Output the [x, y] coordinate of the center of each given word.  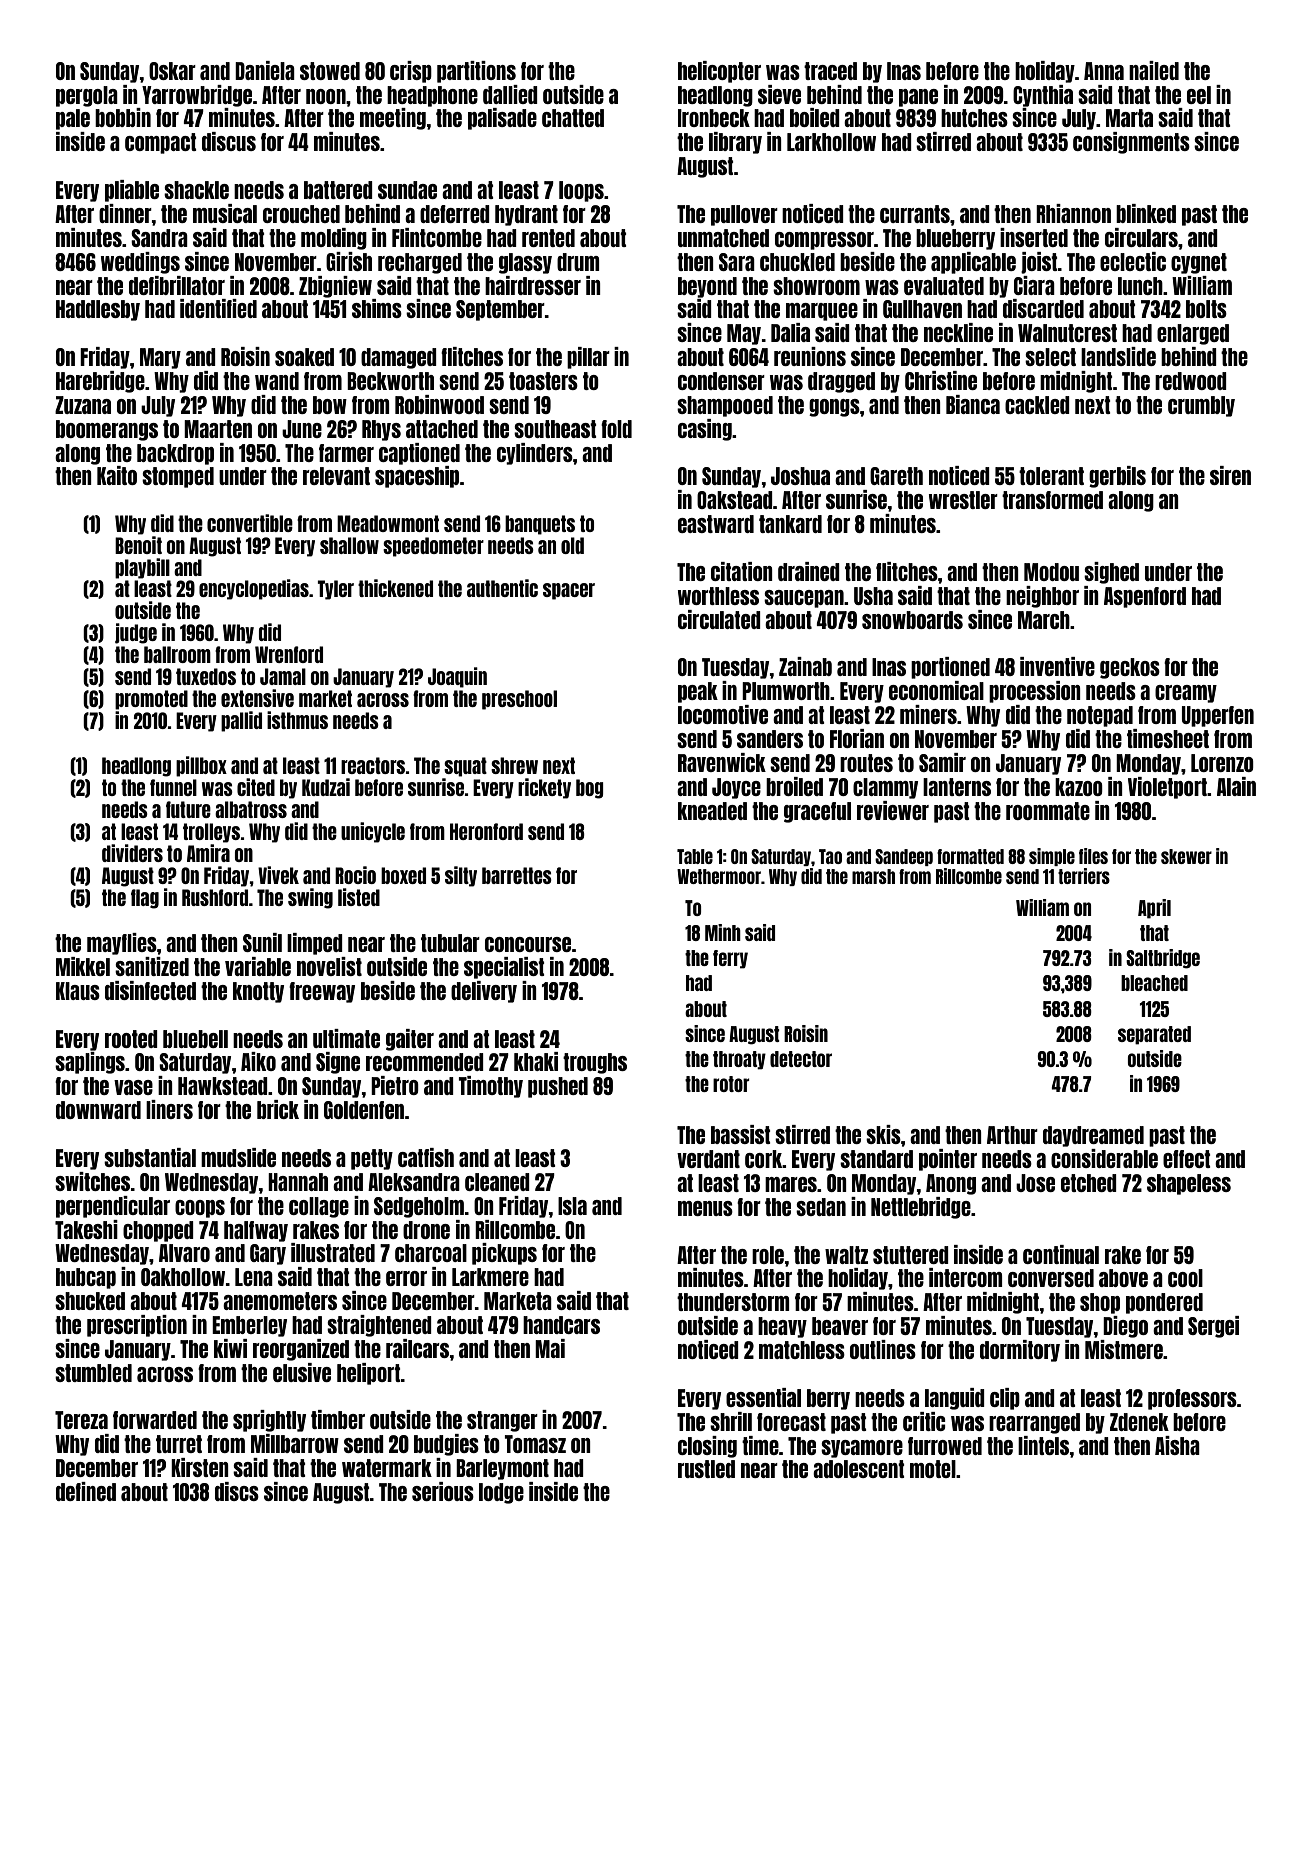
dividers [132, 853]
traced [830, 71]
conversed [1051, 1278]
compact [160, 143]
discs [237, 1491]
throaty [739, 1060]
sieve [779, 94]
